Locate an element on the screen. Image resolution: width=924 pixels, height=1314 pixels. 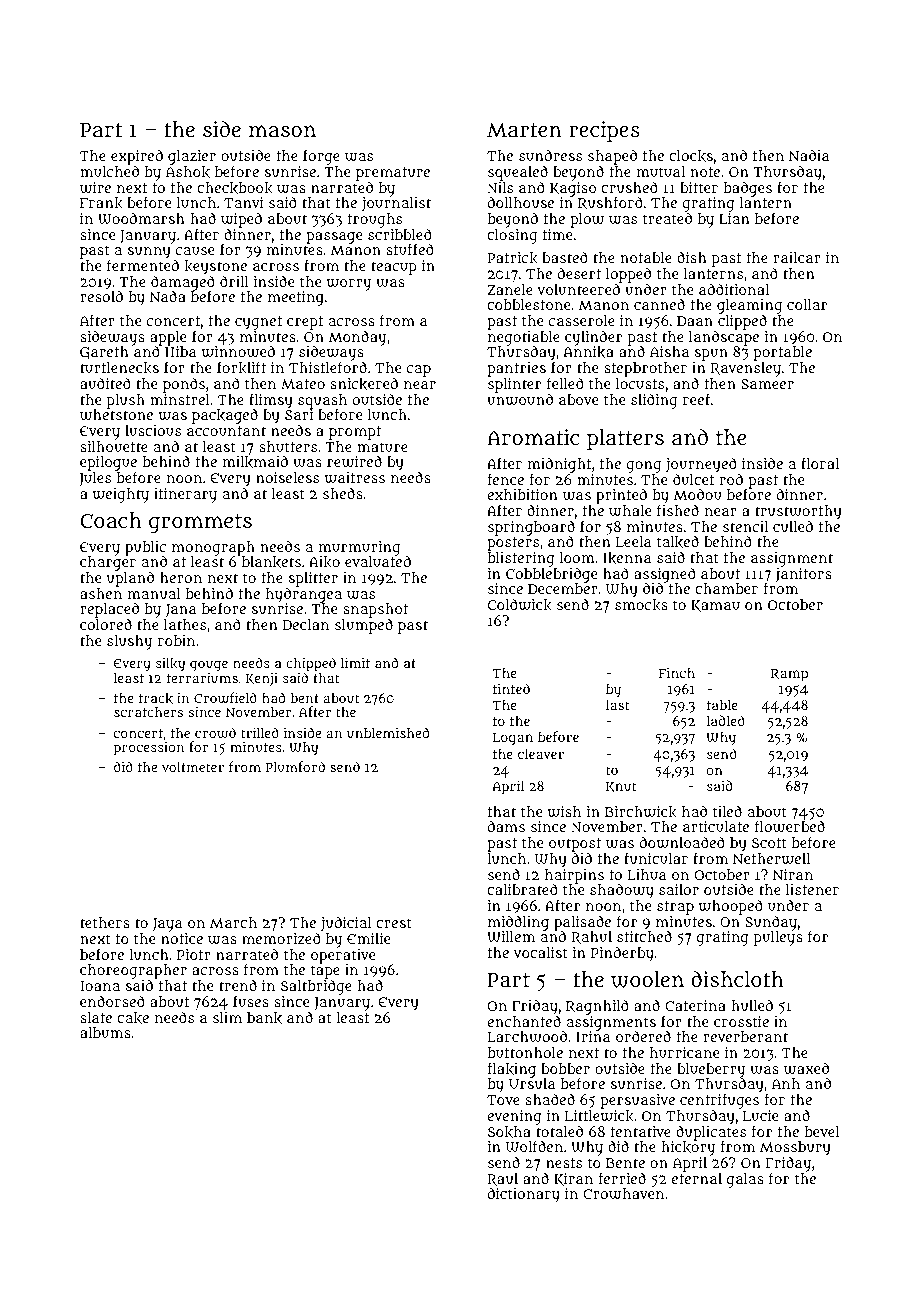
Ramp is located at coordinates (789, 675).
